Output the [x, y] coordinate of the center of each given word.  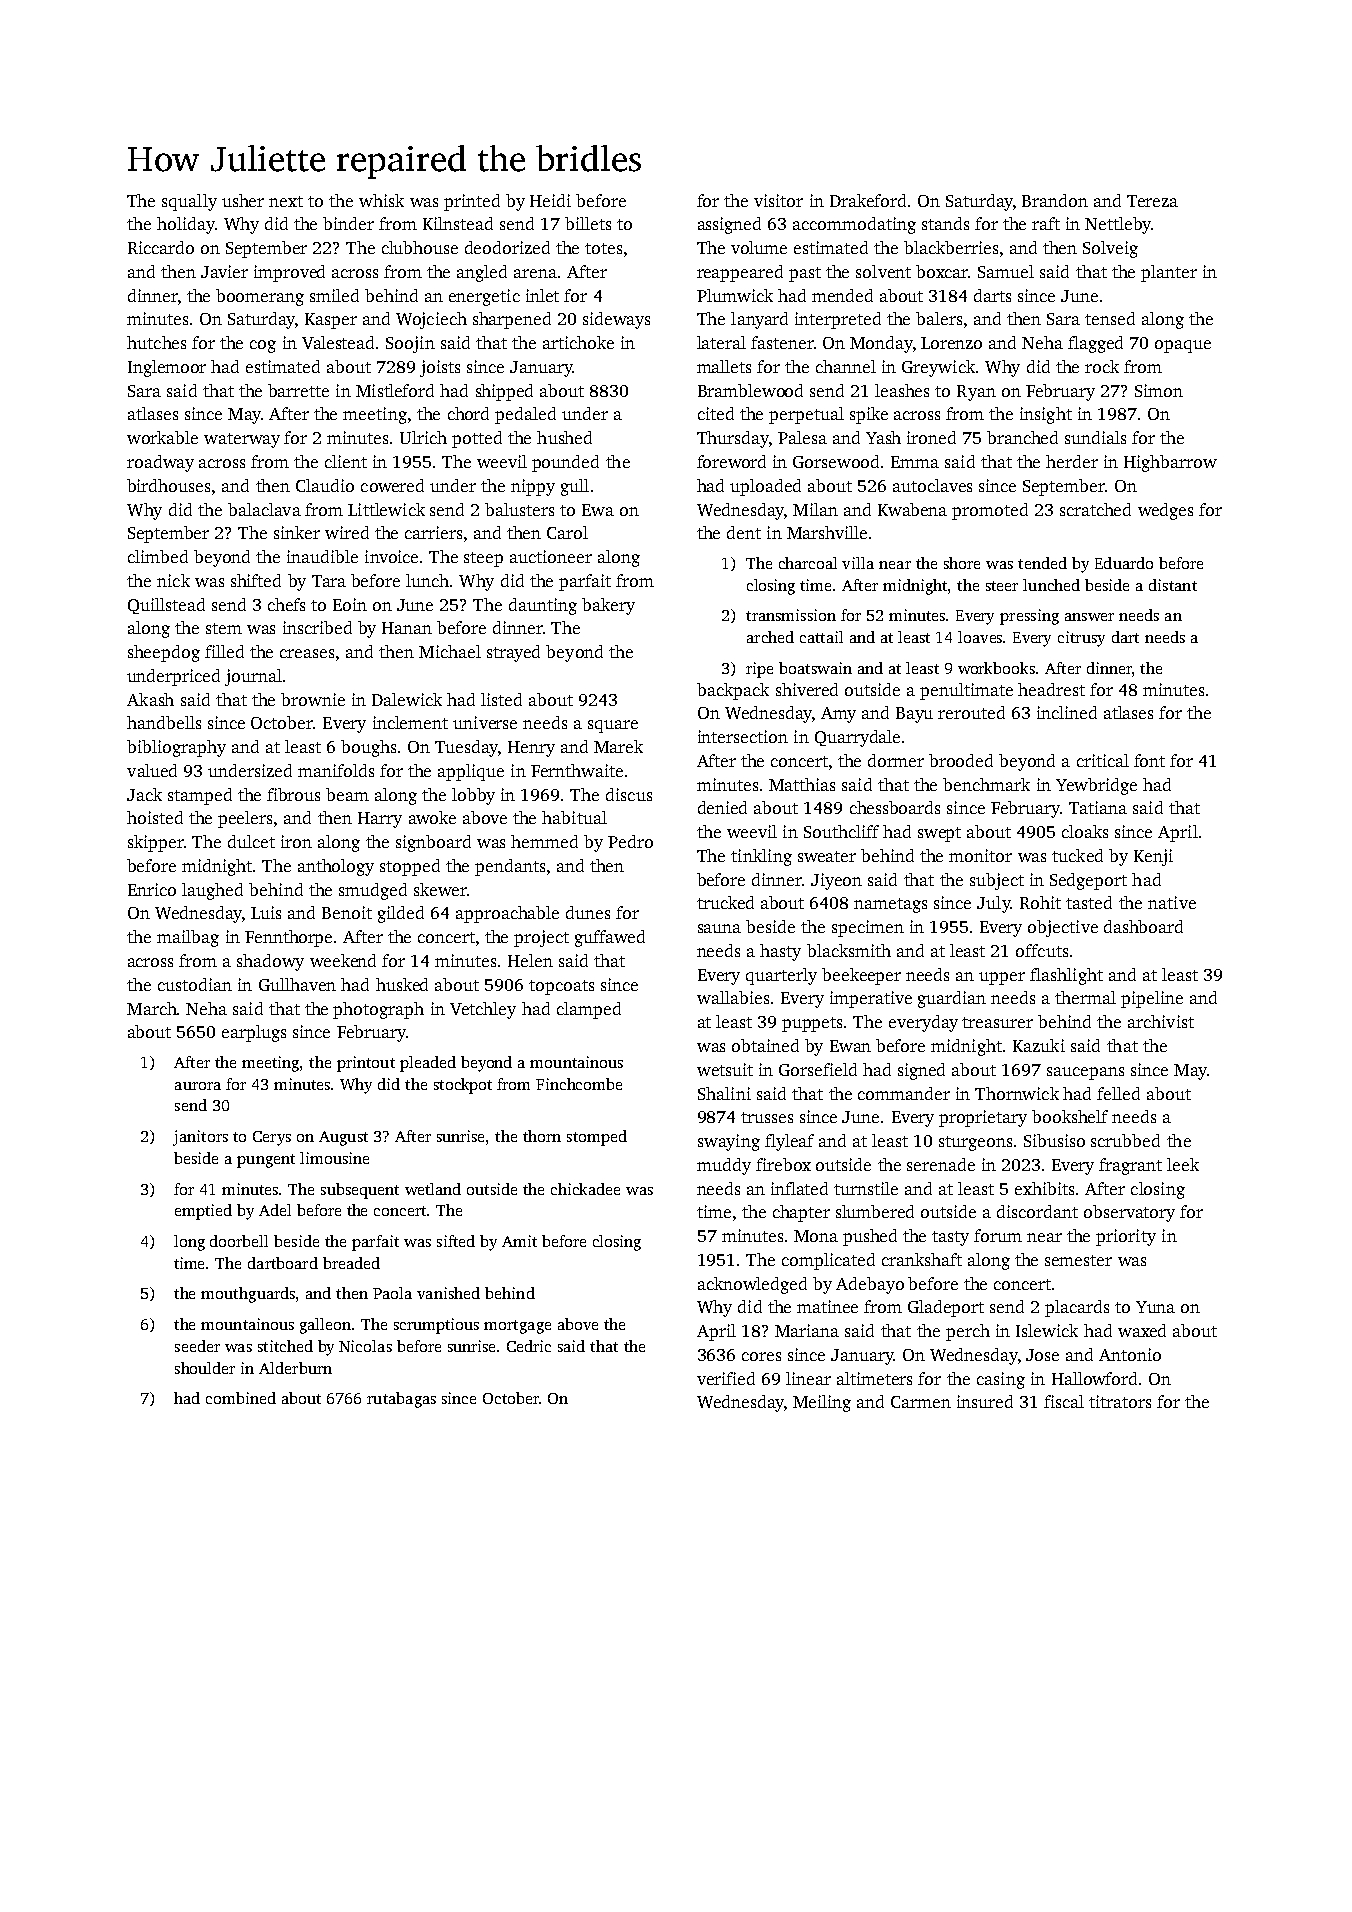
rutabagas [401, 1400]
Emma [915, 462]
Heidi [550, 200]
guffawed [610, 938]
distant [1173, 585]
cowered [392, 485]
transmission [791, 615]
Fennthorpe [288, 938]
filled [224, 651]
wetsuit [725, 1069]
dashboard [1143, 926]
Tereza [1152, 201]
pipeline [1152, 999]
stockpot [463, 1086]
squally [189, 202]
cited [716, 413]
